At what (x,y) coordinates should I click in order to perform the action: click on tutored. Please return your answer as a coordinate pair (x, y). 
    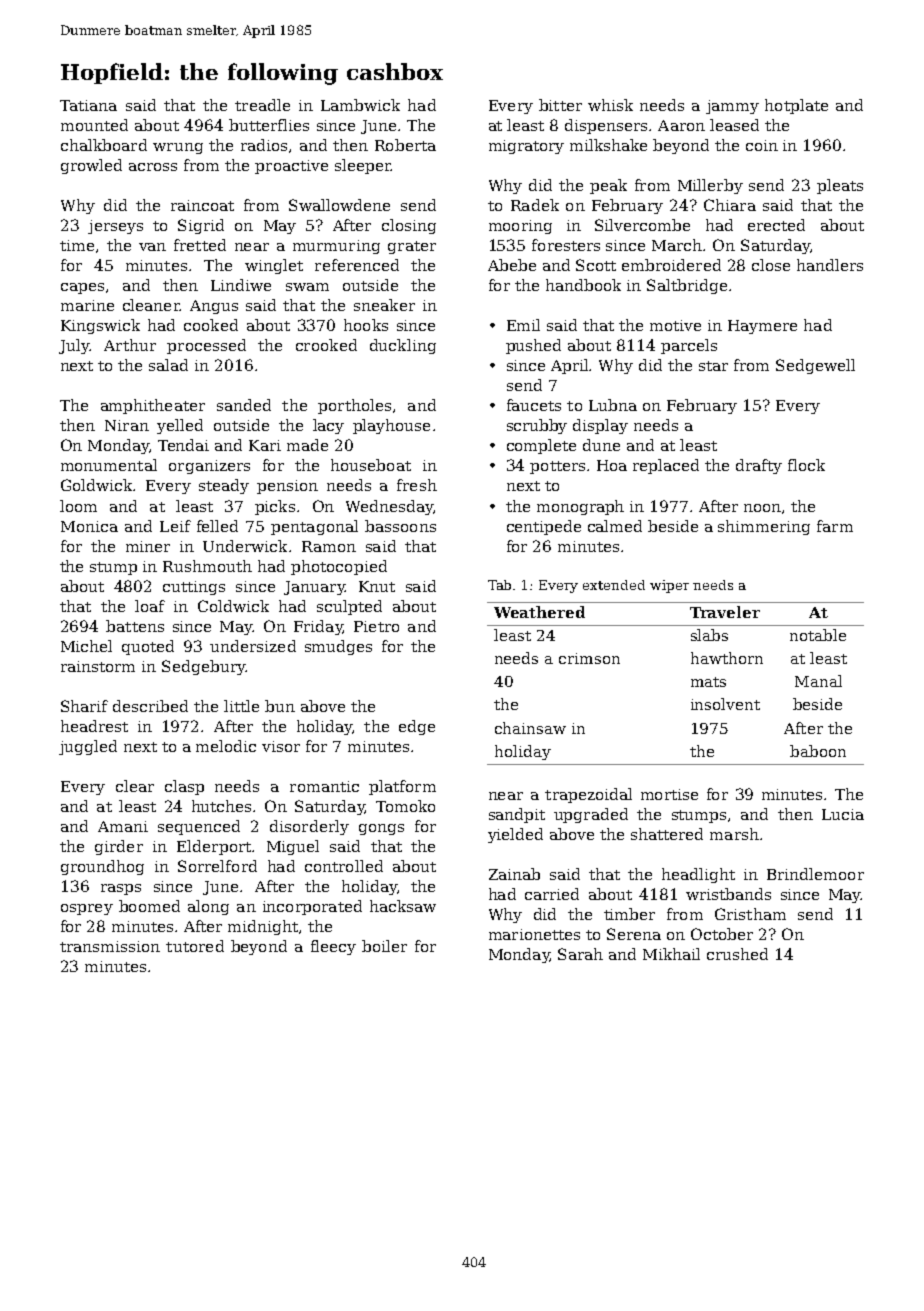
    Looking at the image, I should click on (195, 946).
